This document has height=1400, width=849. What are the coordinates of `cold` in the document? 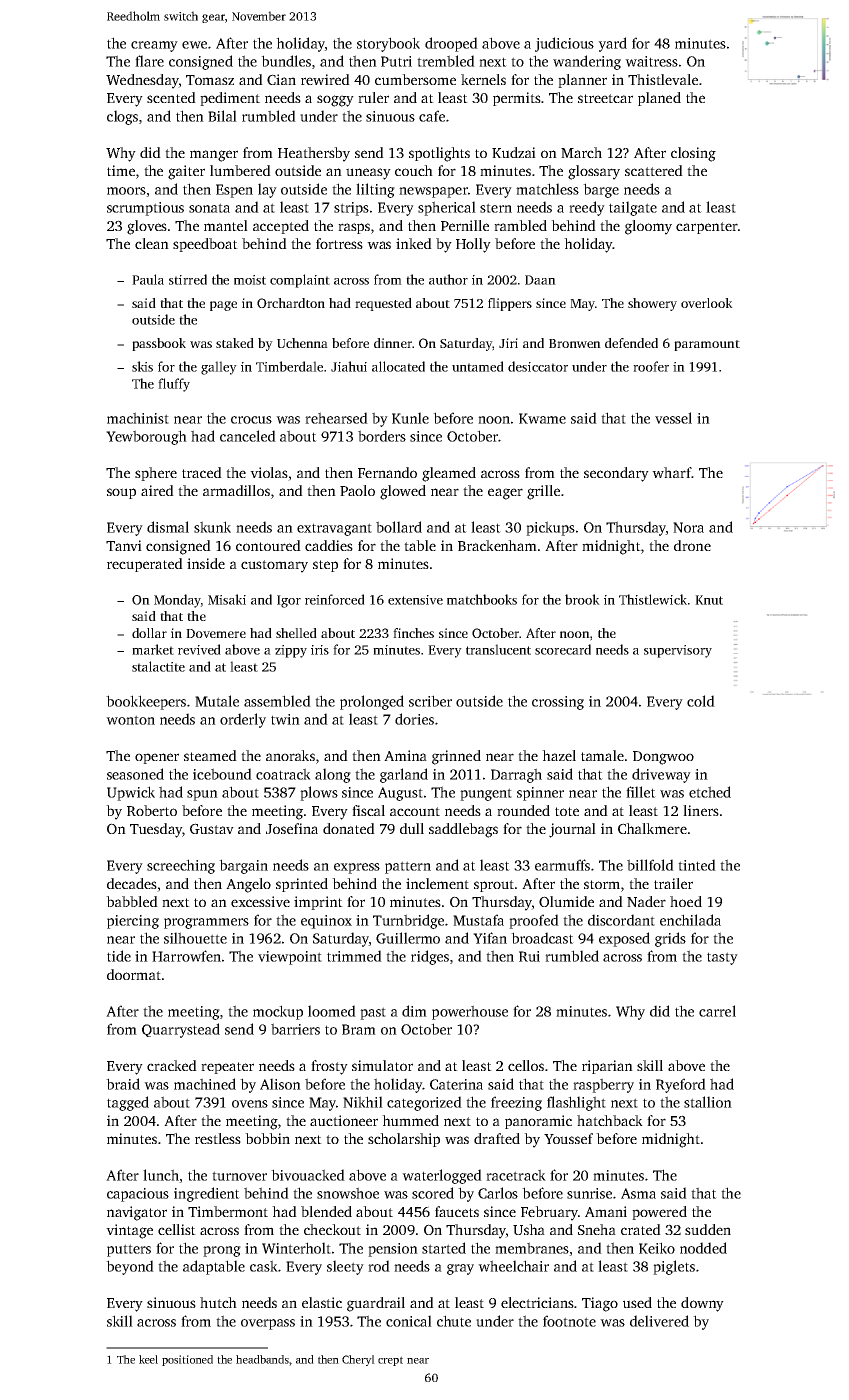 It's located at (701, 701).
